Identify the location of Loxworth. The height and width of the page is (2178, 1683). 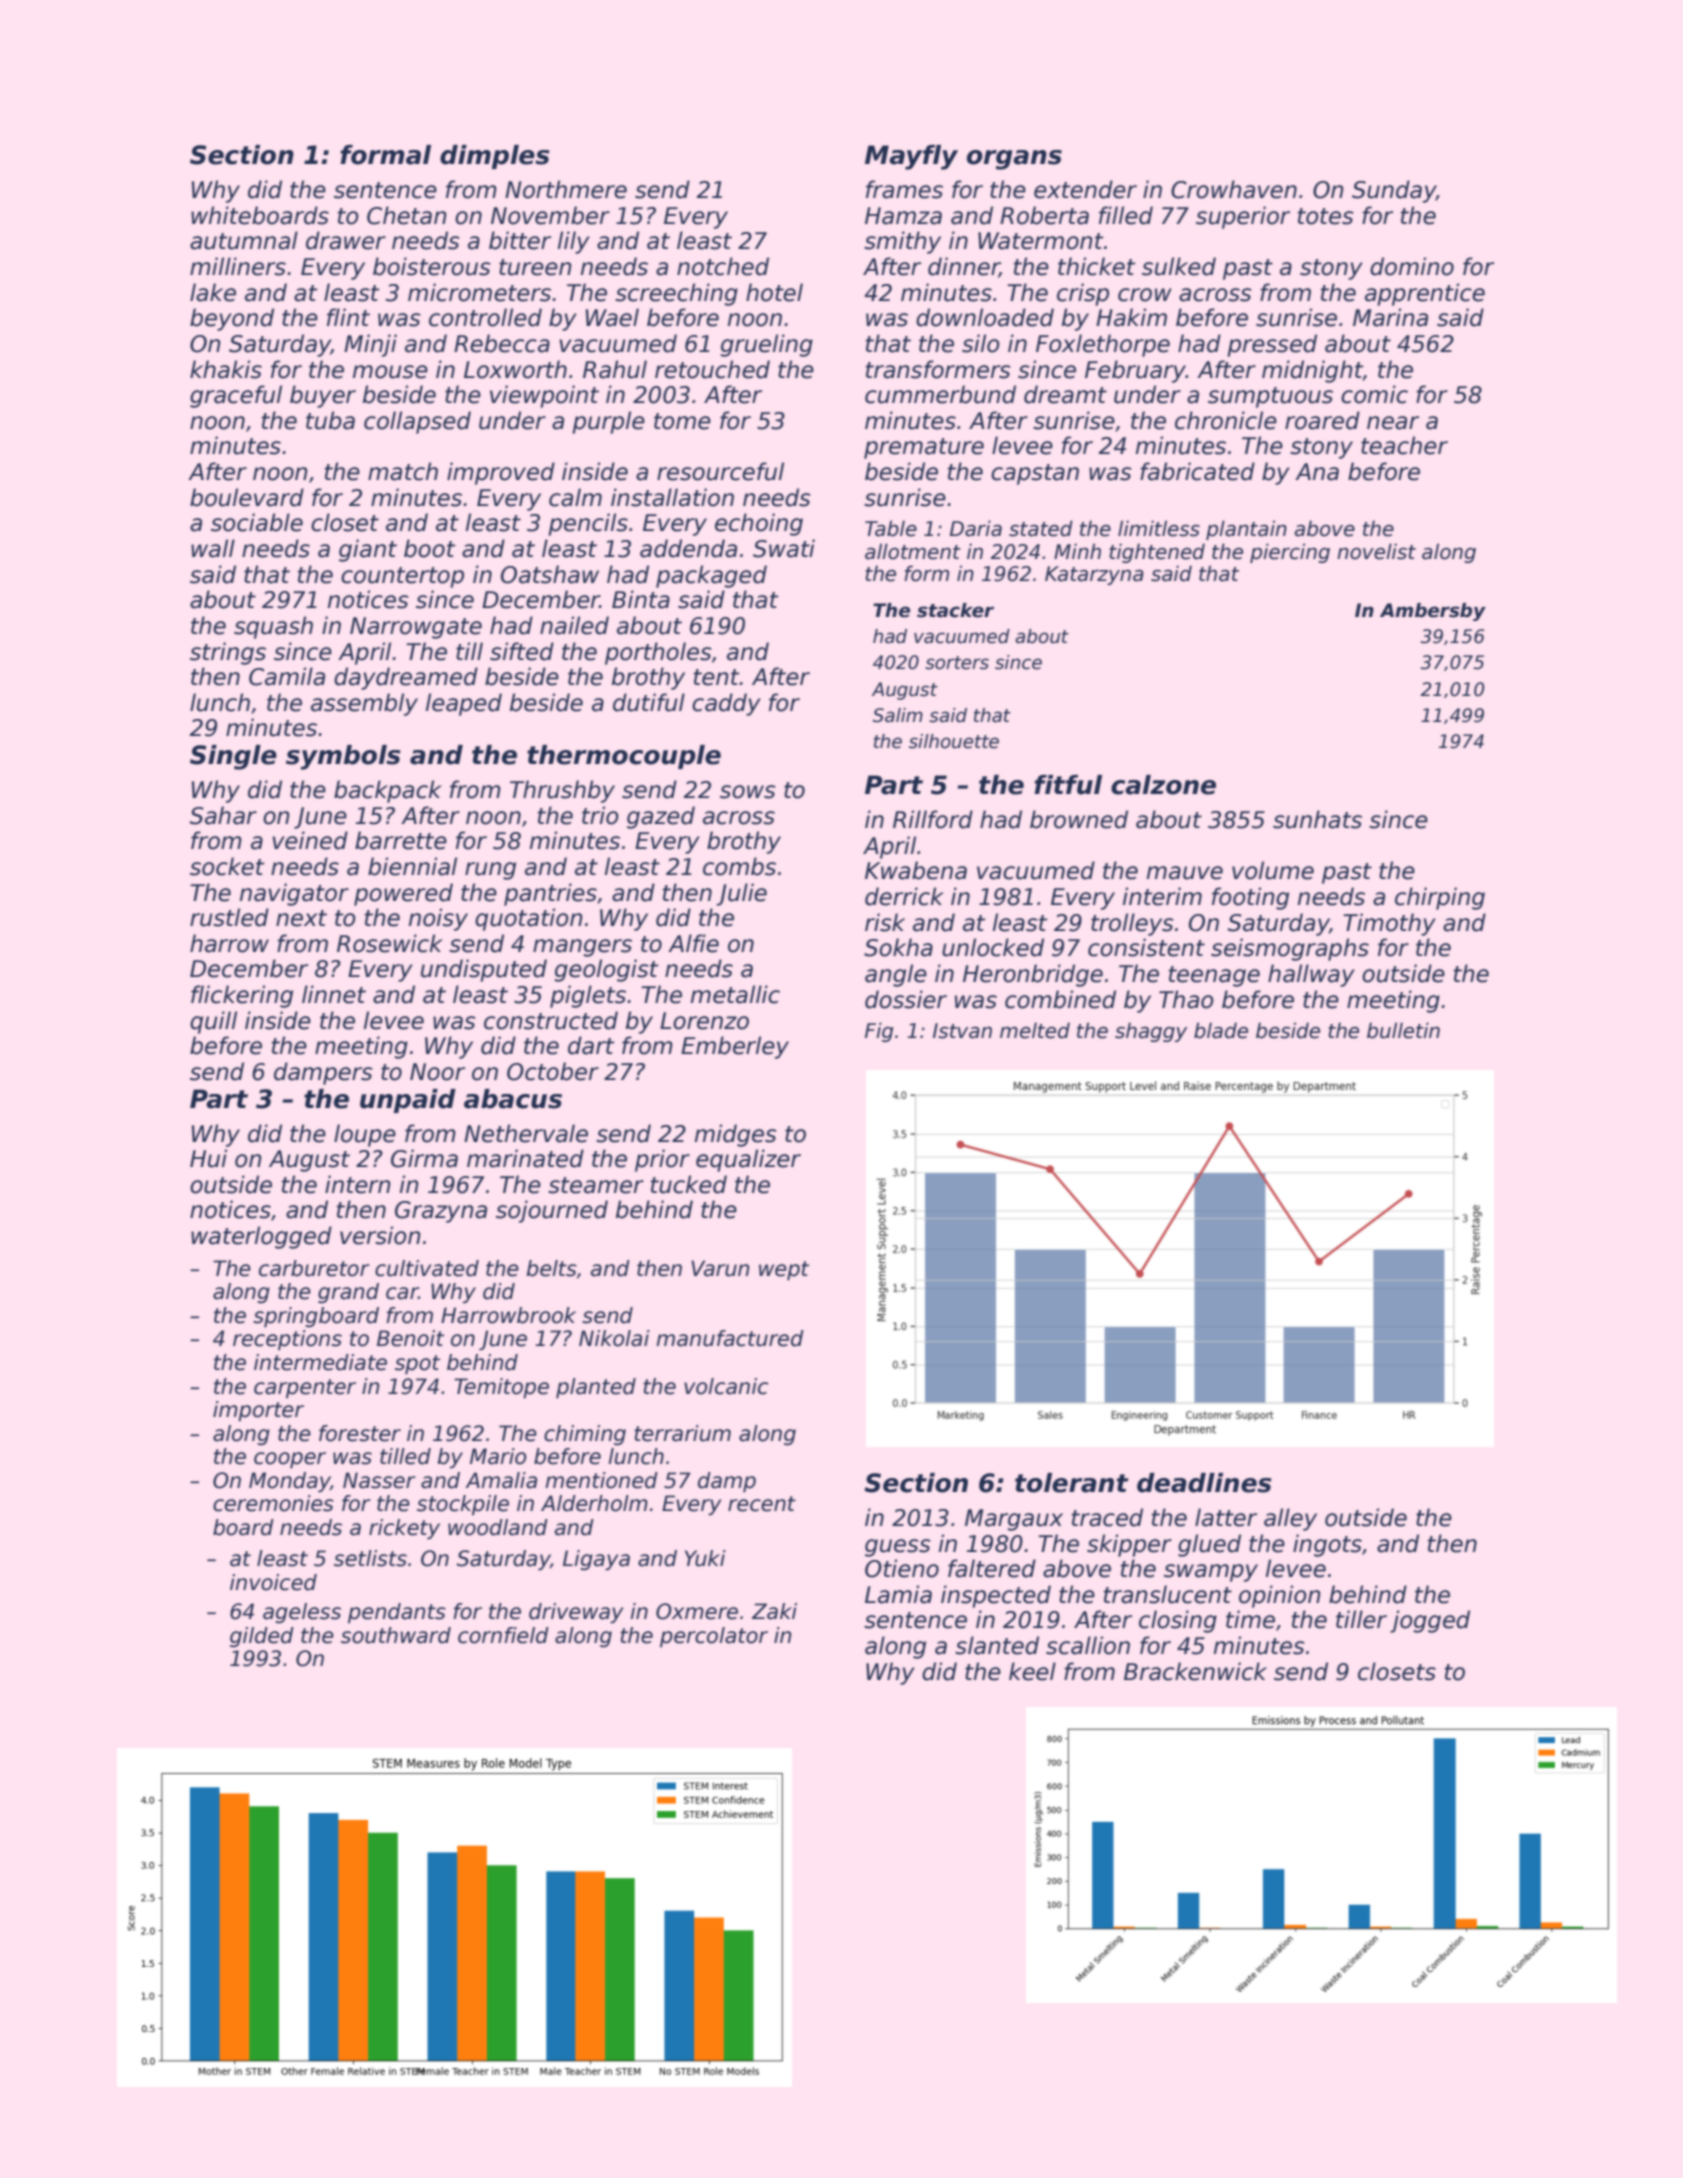
(515, 369).
